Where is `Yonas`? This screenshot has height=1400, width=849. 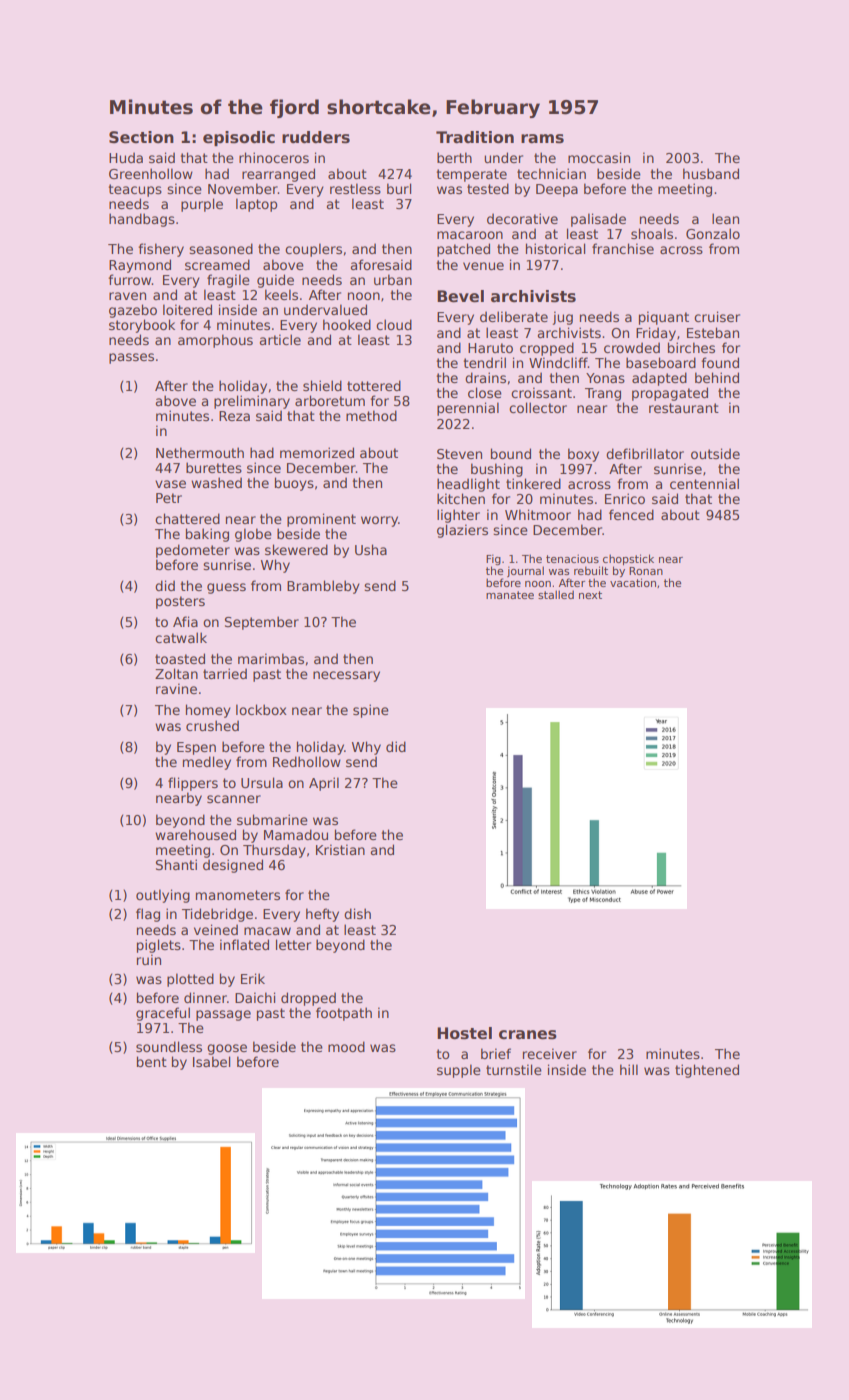 Yonas is located at coordinates (605, 378).
